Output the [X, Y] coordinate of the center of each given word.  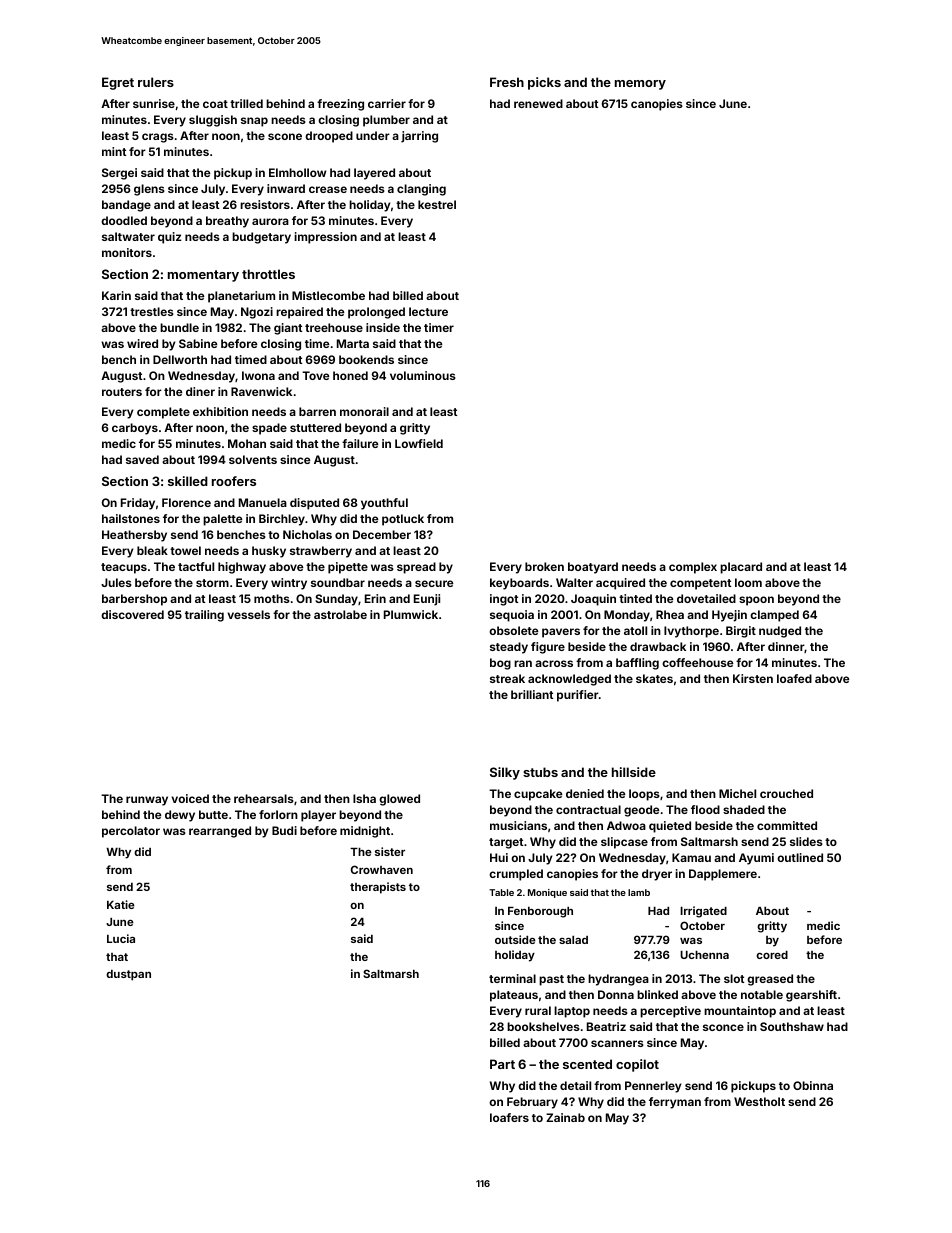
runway [147, 801]
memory [640, 85]
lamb [639, 892]
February [532, 1103]
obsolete [513, 630]
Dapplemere [723, 875]
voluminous [423, 375]
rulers [156, 82]
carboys [135, 429]
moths [272, 598]
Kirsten [753, 678]
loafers [509, 1117]
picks [544, 83]
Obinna [813, 1085]
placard [741, 568]
